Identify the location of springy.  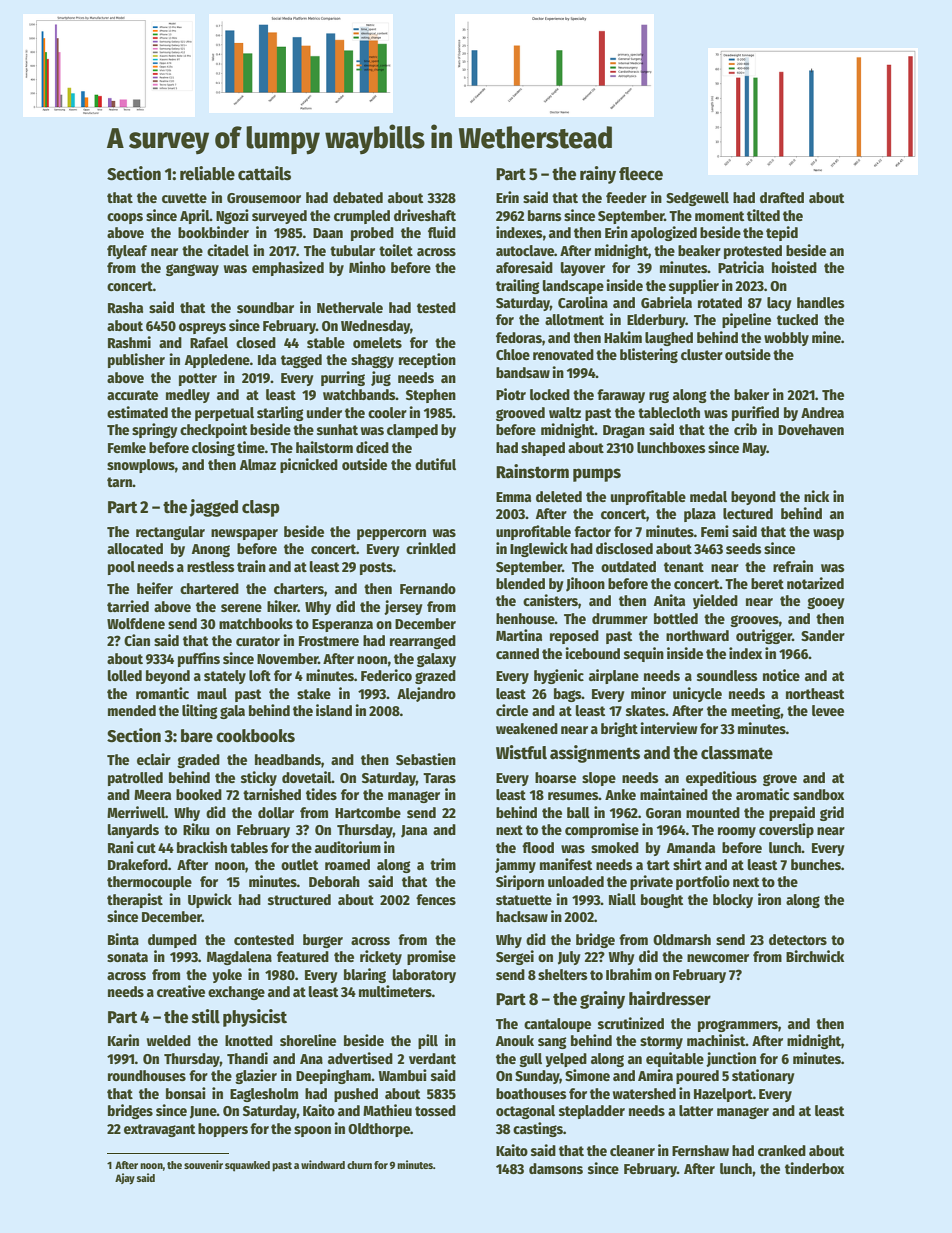
(155, 430).
